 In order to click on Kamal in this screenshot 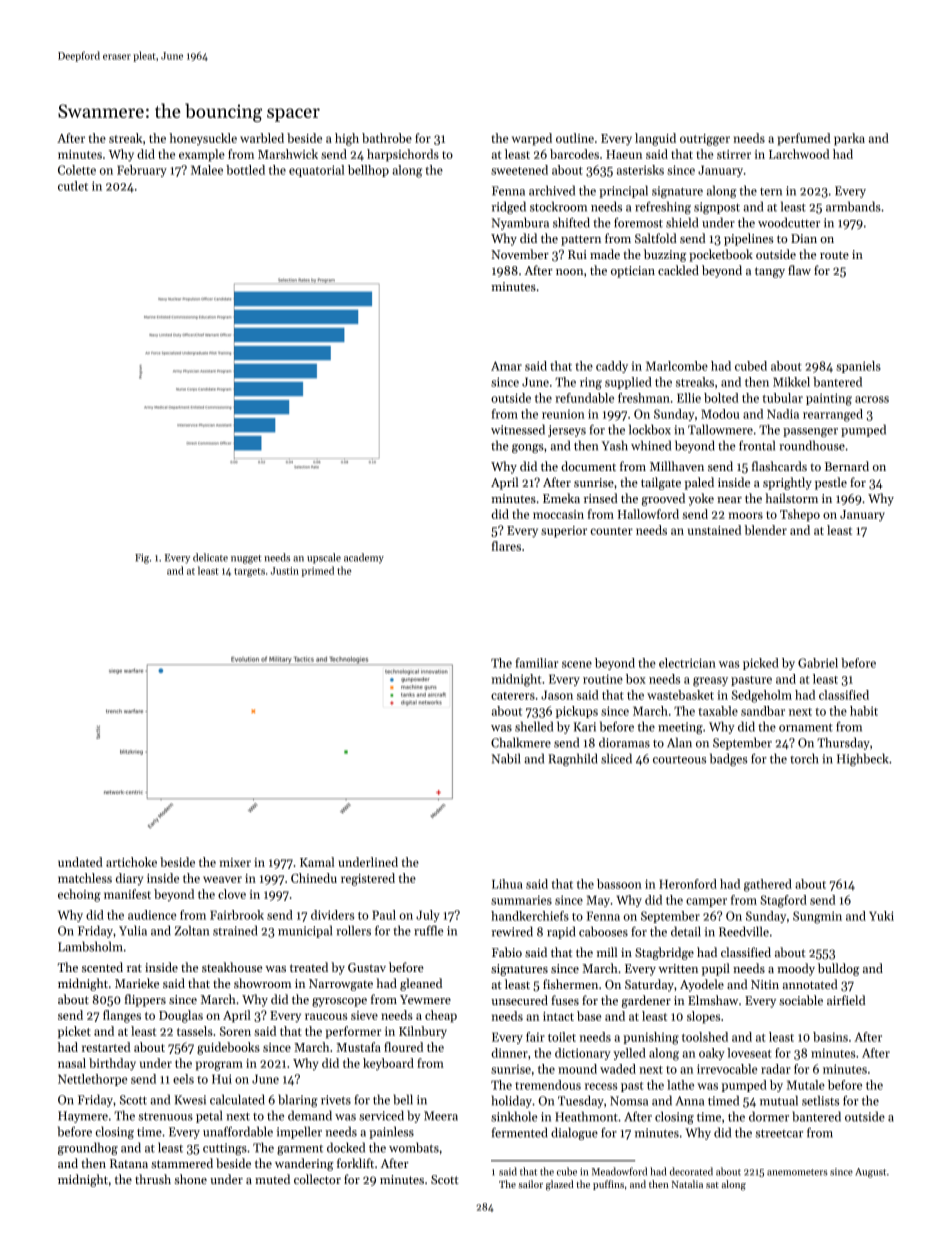, I will do `click(317, 862)`.
